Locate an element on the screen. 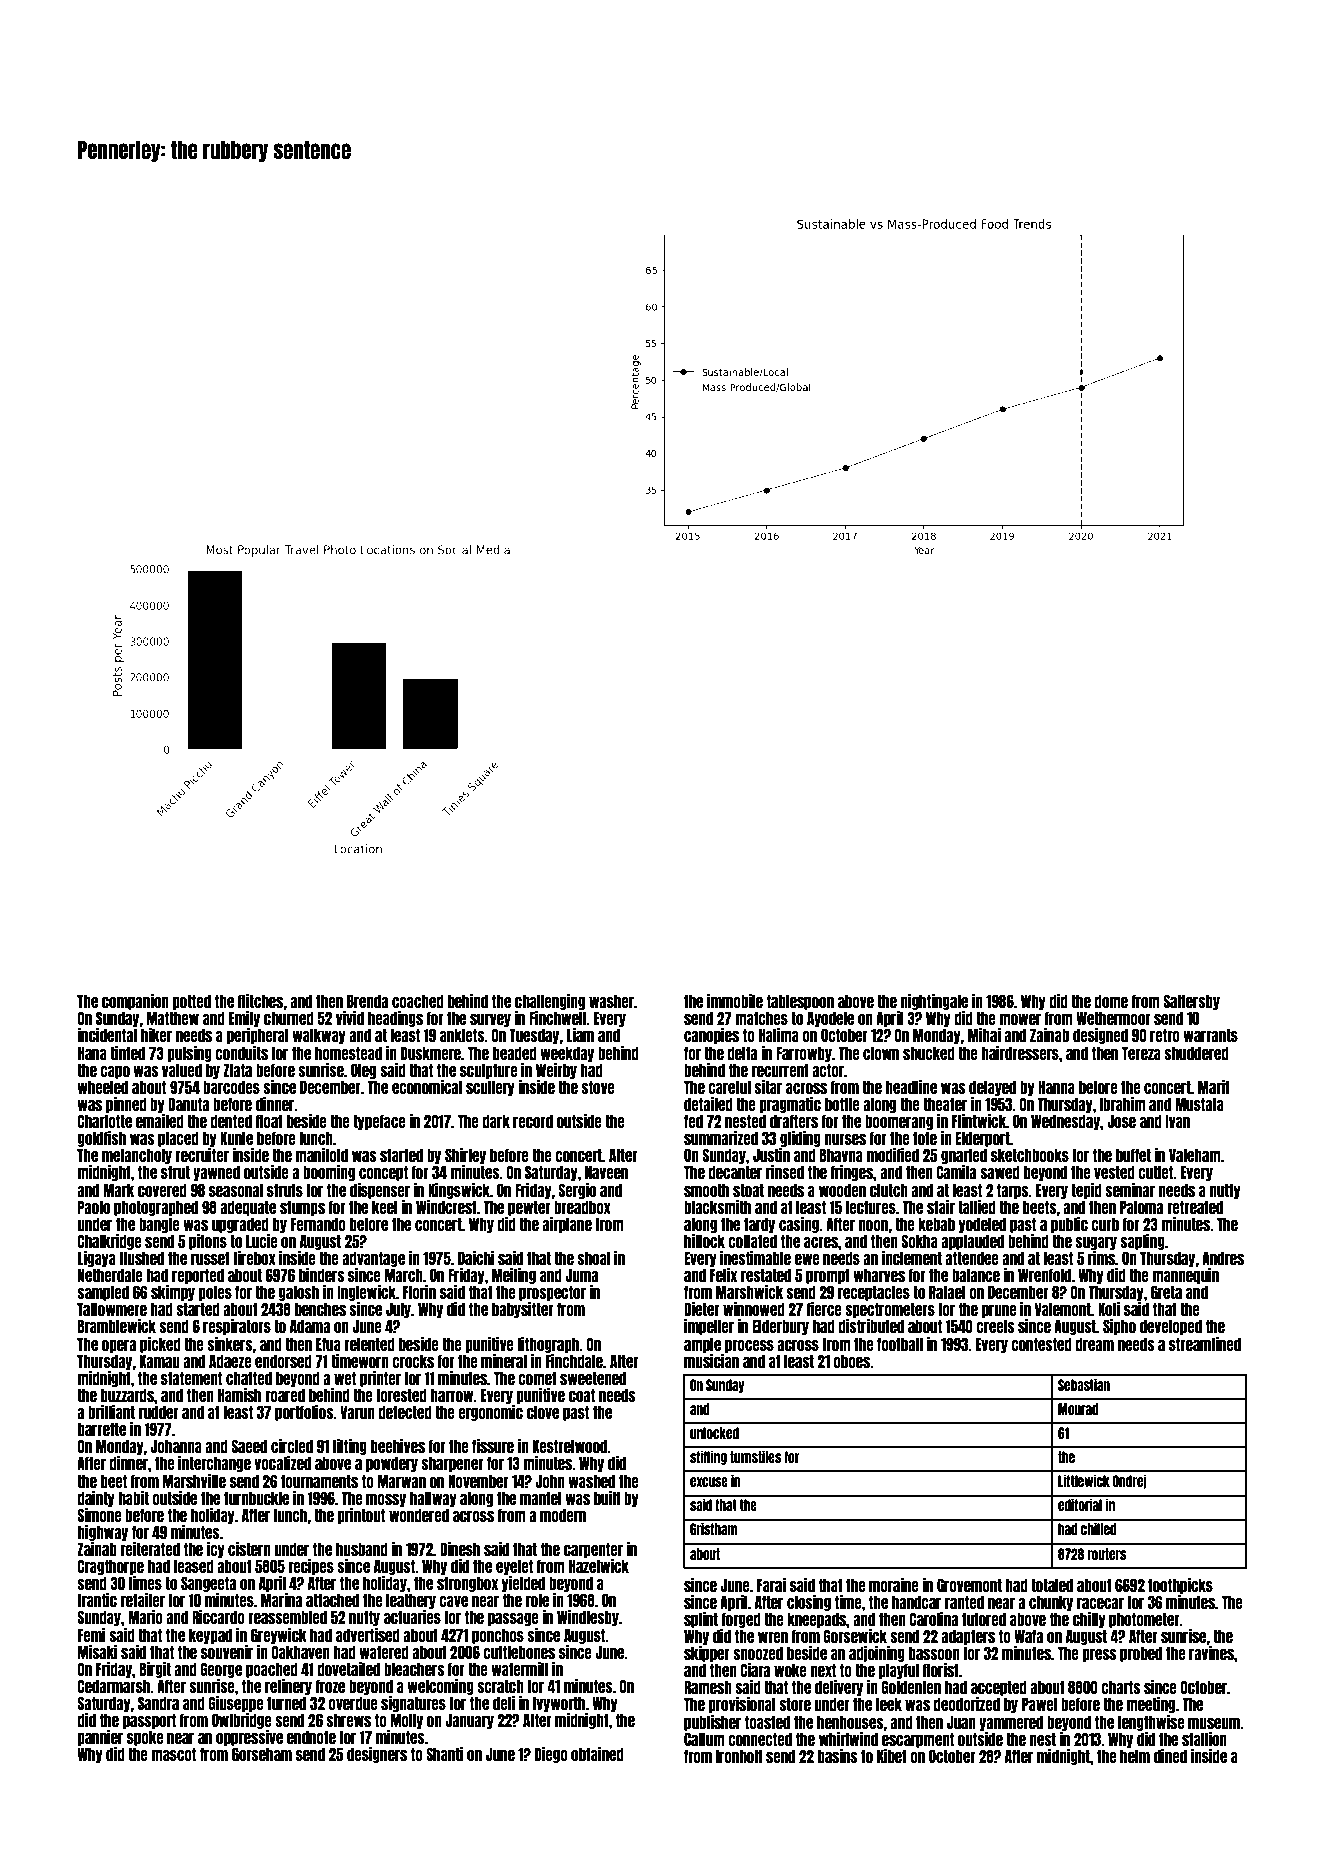 This screenshot has width=1324, height=1873. Ironholt is located at coordinates (739, 1756).
